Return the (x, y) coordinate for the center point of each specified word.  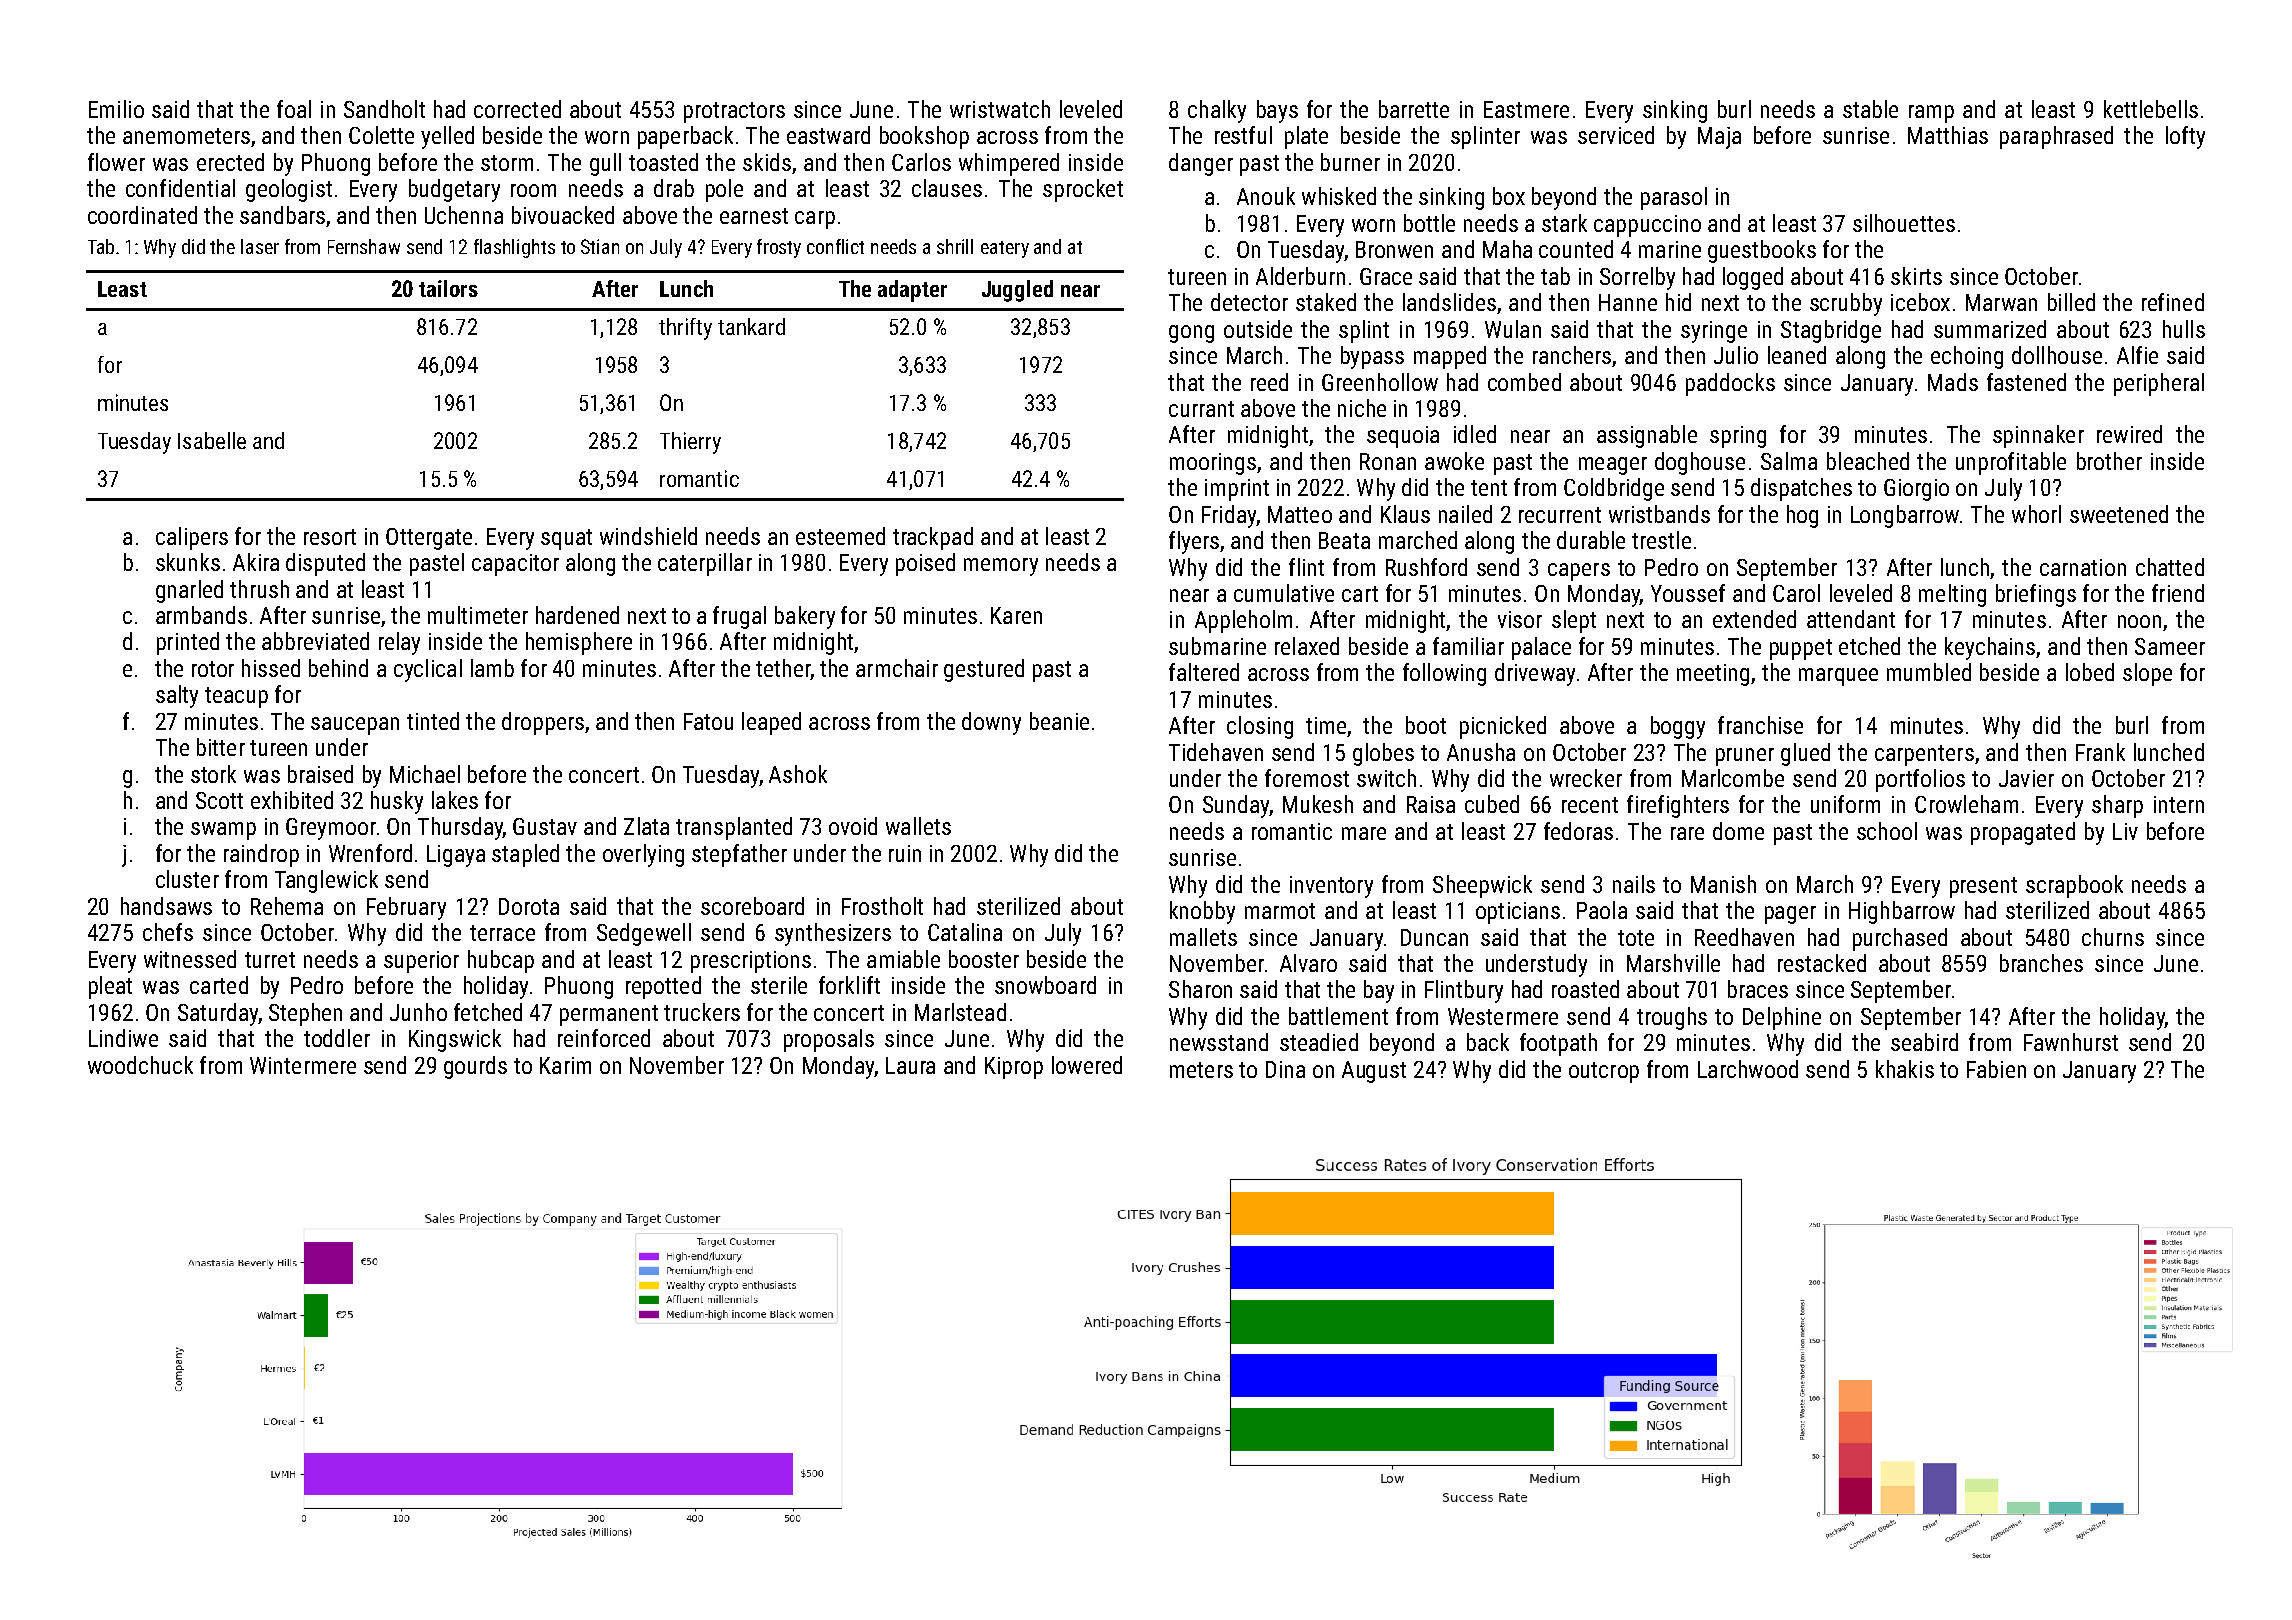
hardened (577, 615)
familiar (1468, 646)
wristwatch (1000, 109)
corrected (517, 109)
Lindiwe (123, 1038)
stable (1870, 109)
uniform (1845, 804)
